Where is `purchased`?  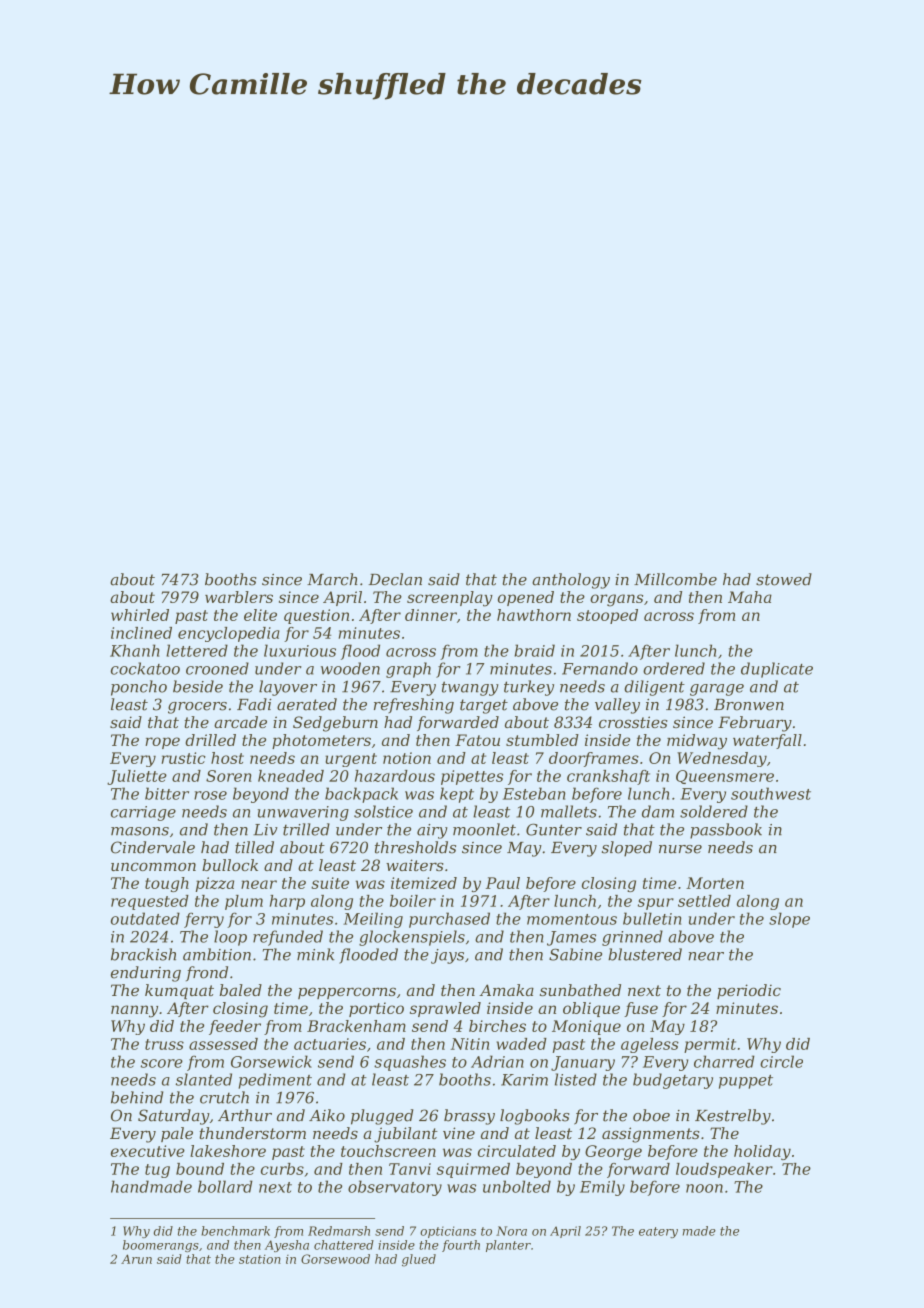
purchased is located at coordinates (449, 920).
